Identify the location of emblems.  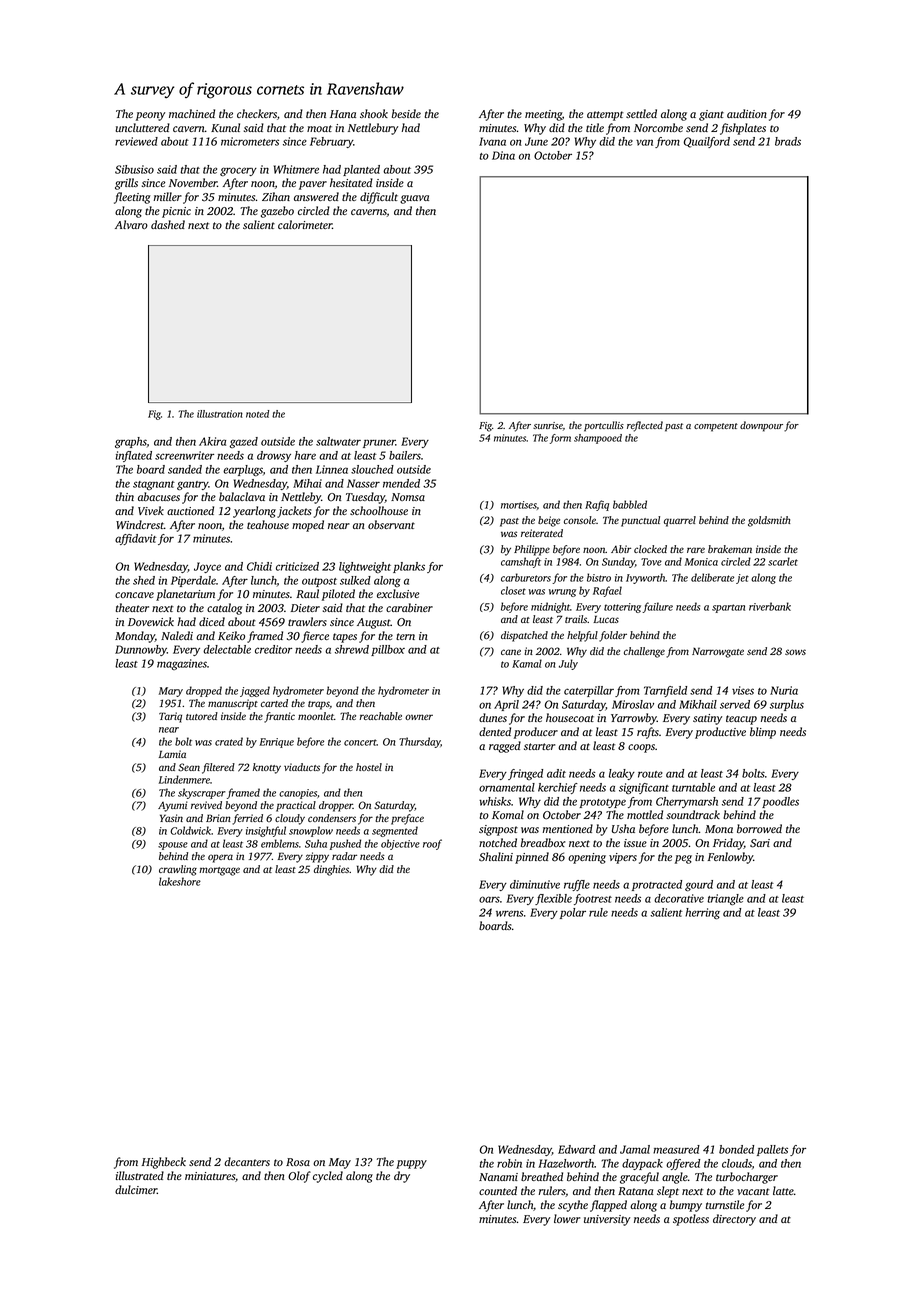
(280, 843).
